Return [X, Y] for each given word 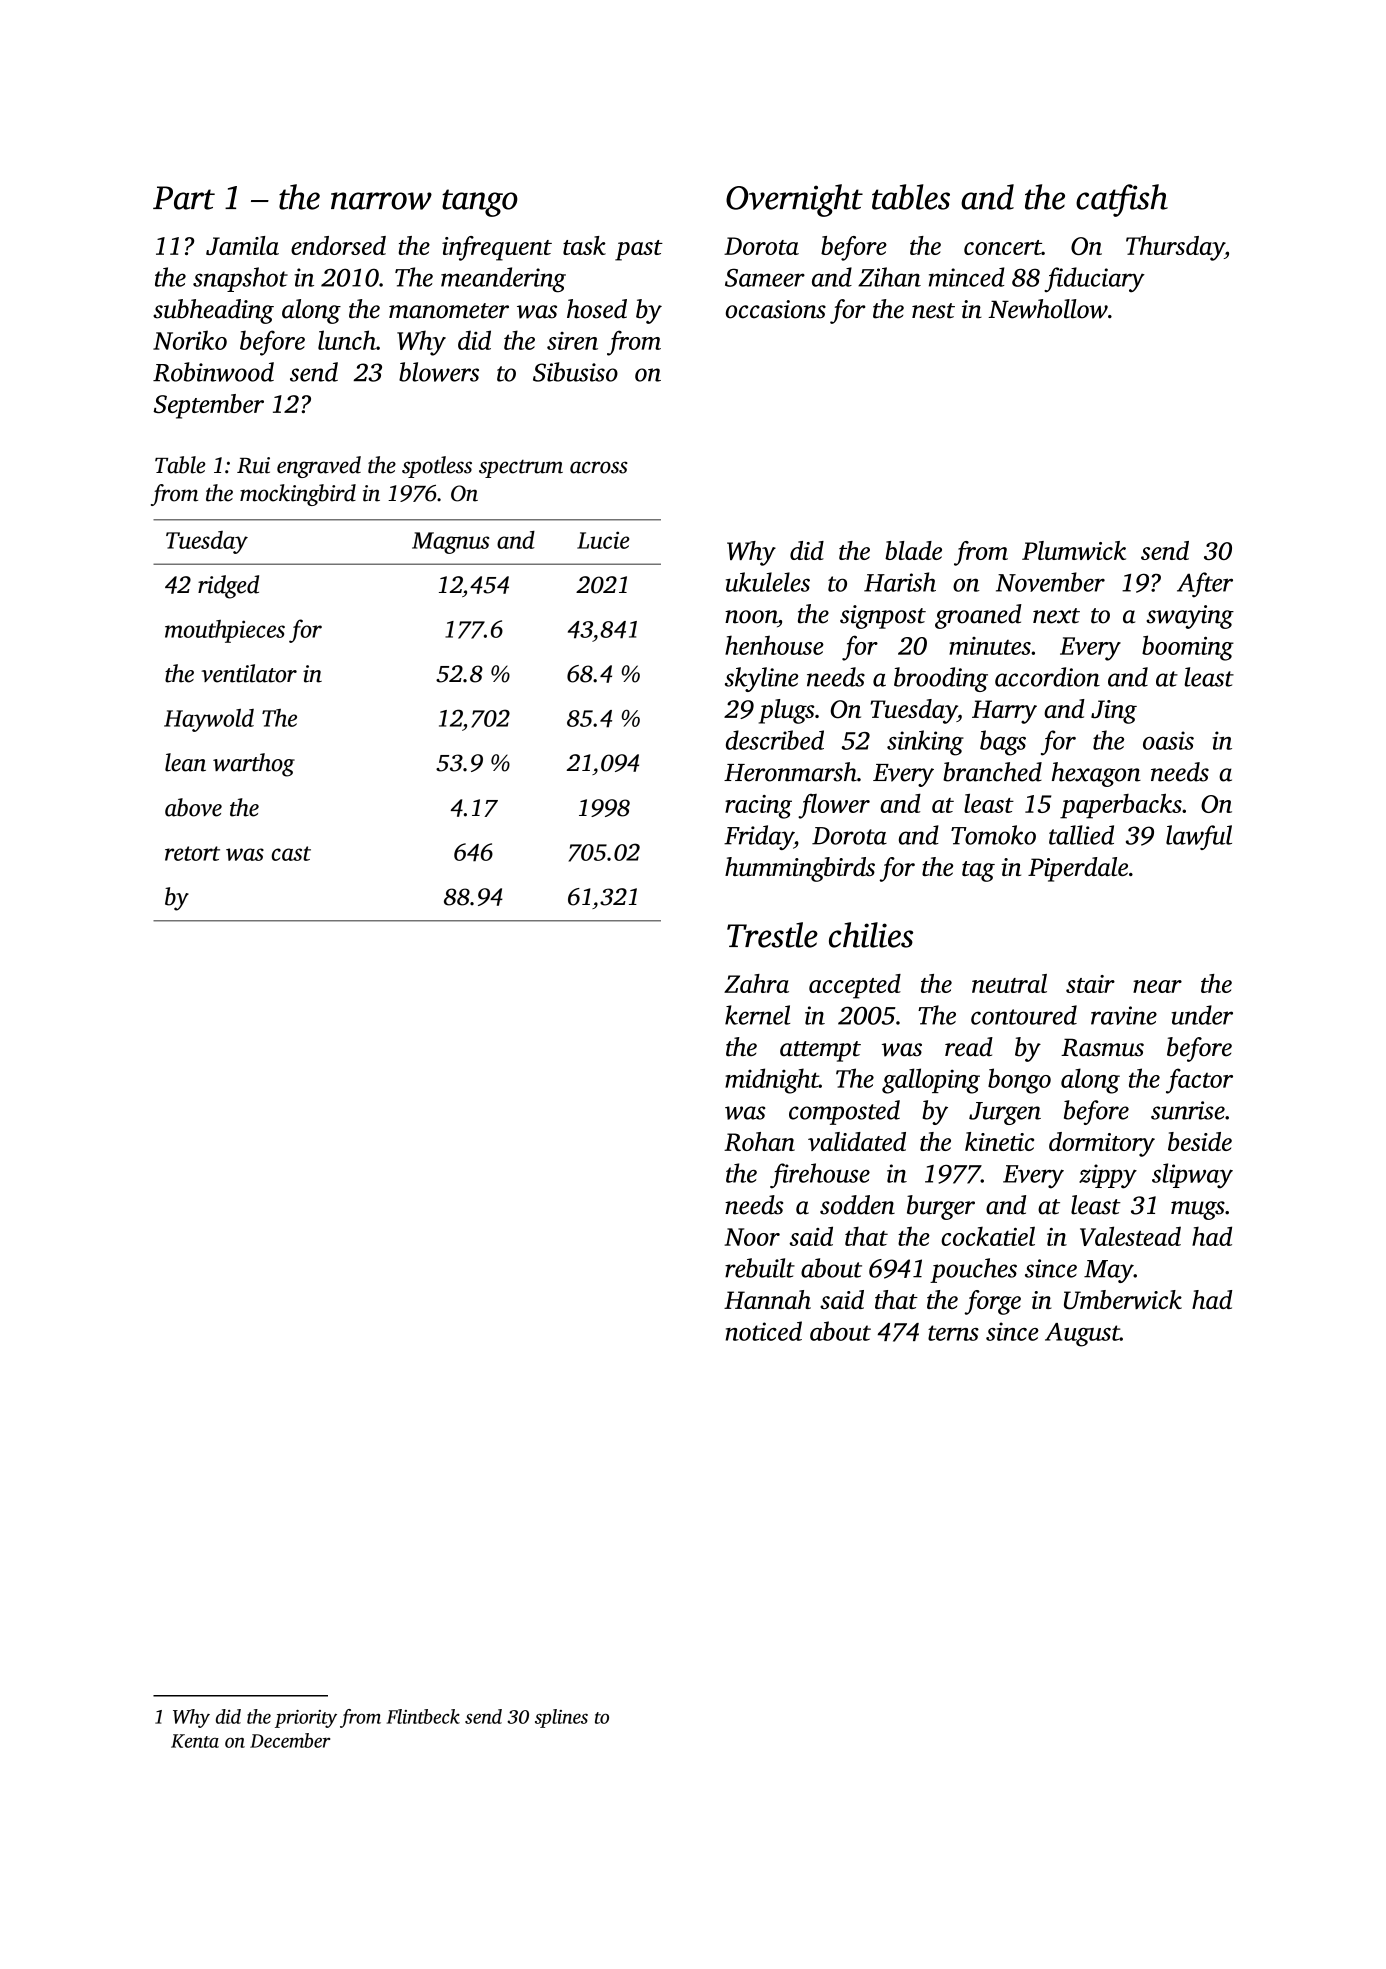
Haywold [209, 720]
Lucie [603, 540]
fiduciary [1094, 280]
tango [480, 203]
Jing [1114, 712]
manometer [449, 311]
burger [941, 1207]
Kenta [195, 1741]
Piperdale [1078, 869]
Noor [752, 1237]
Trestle [772, 935]
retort [192, 853]
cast [291, 853]
